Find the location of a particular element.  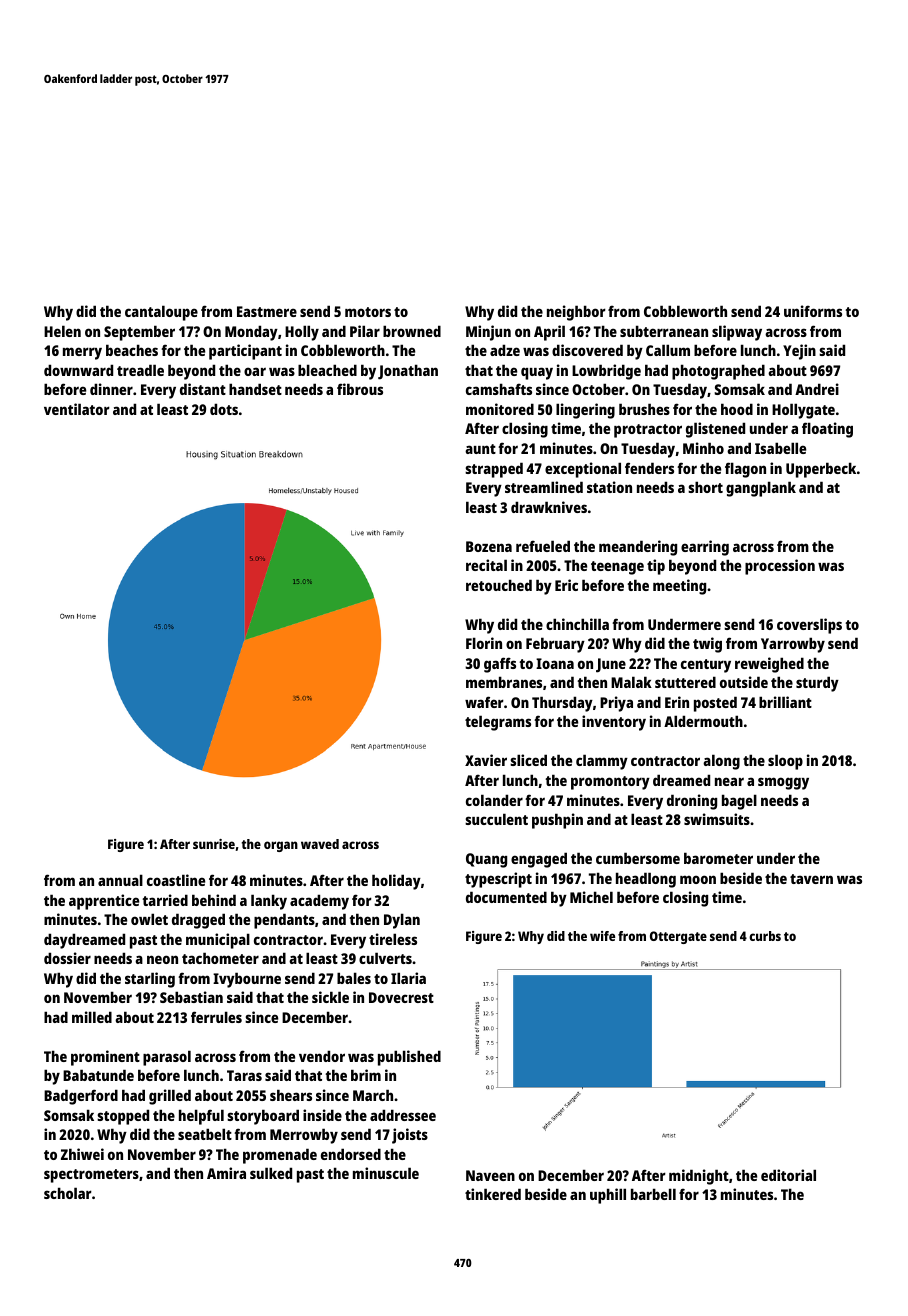

neighbor is located at coordinates (576, 313).
